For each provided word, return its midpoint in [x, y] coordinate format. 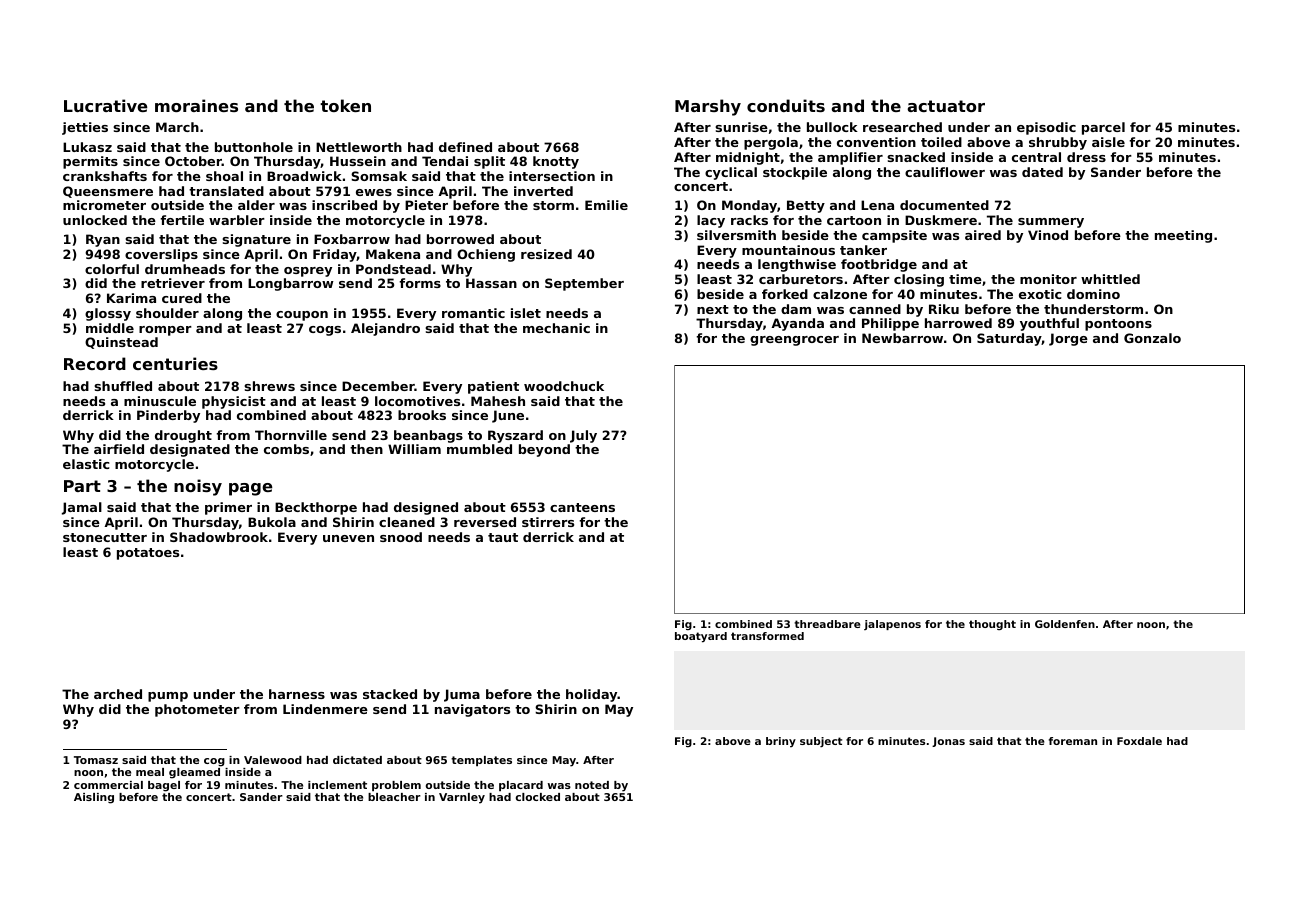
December [378, 386]
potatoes [148, 554]
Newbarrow [902, 338]
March [177, 127]
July [583, 436]
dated [1042, 172]
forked [785, 294]
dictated [357, 760]
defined [465, 147]
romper [165, 331]
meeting [1183, 236]
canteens [582, 507]
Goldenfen [1065, 624]
